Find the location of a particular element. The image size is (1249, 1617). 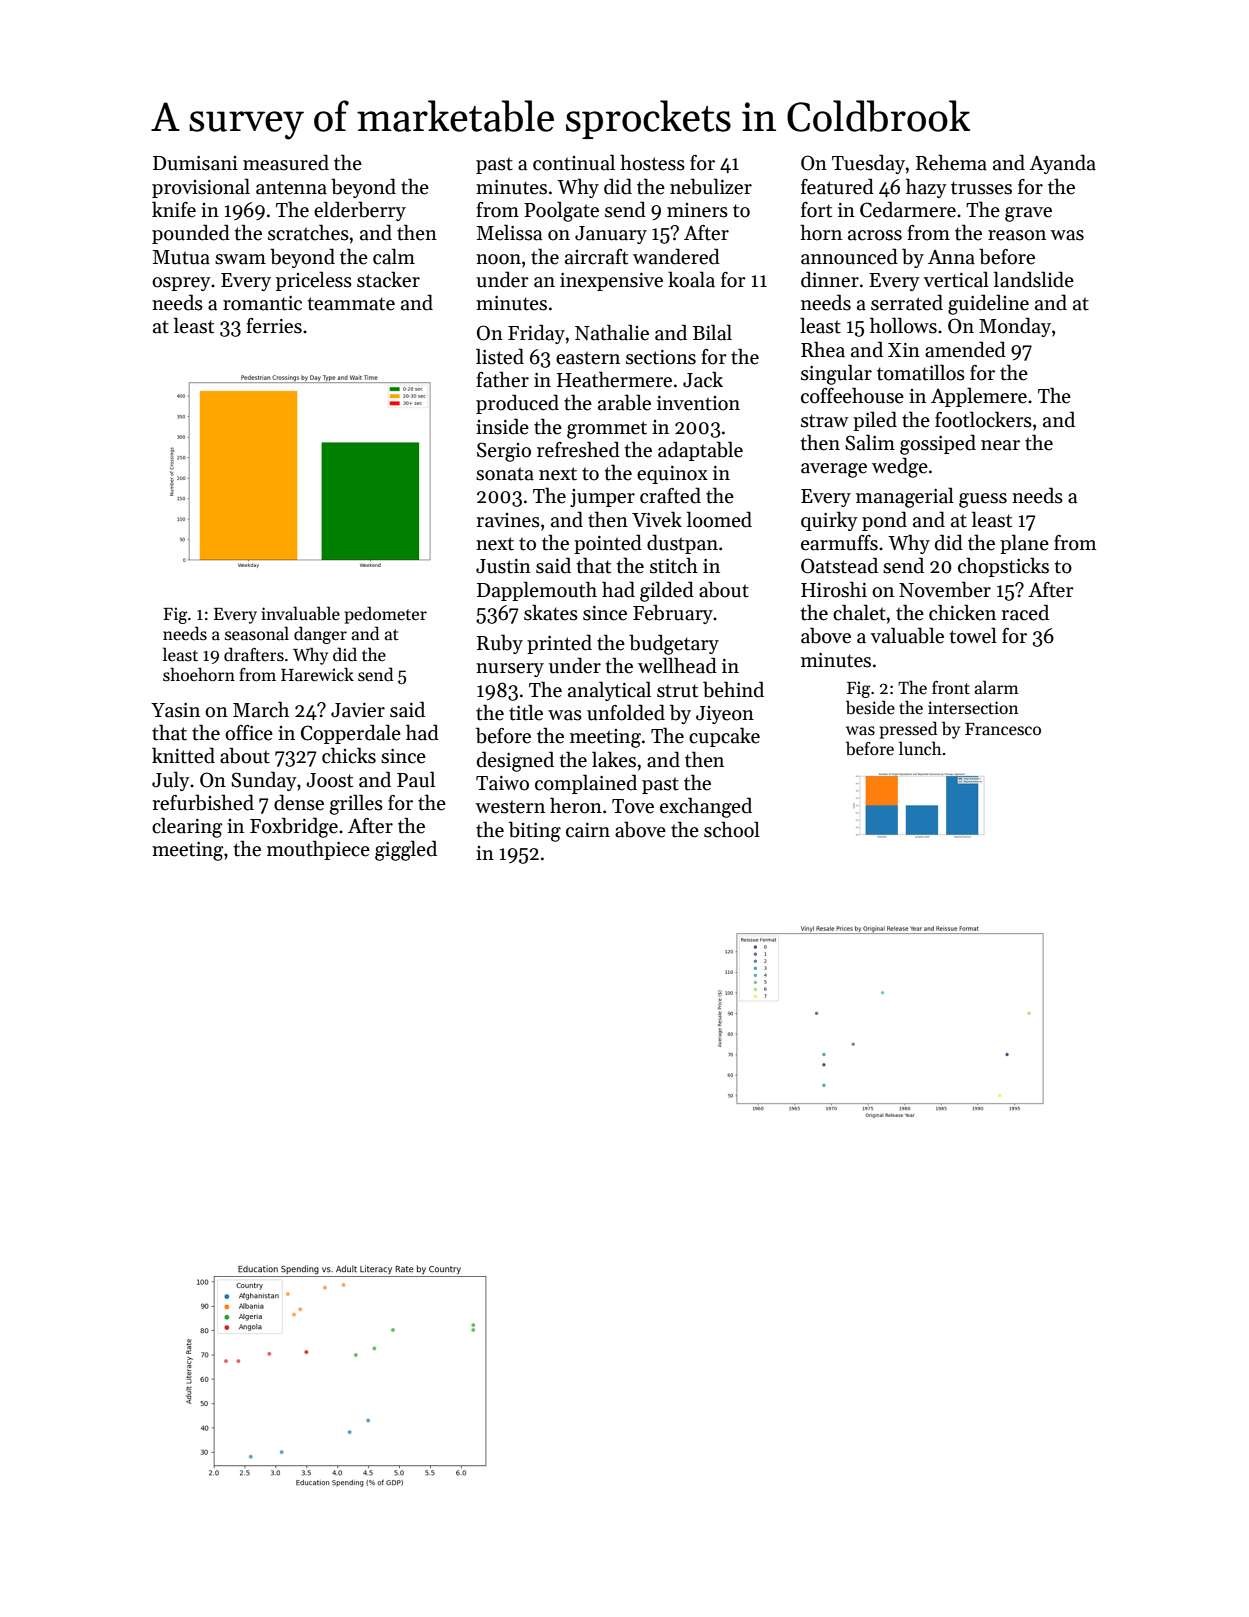

guideline is located at coordinates (988, 304).
